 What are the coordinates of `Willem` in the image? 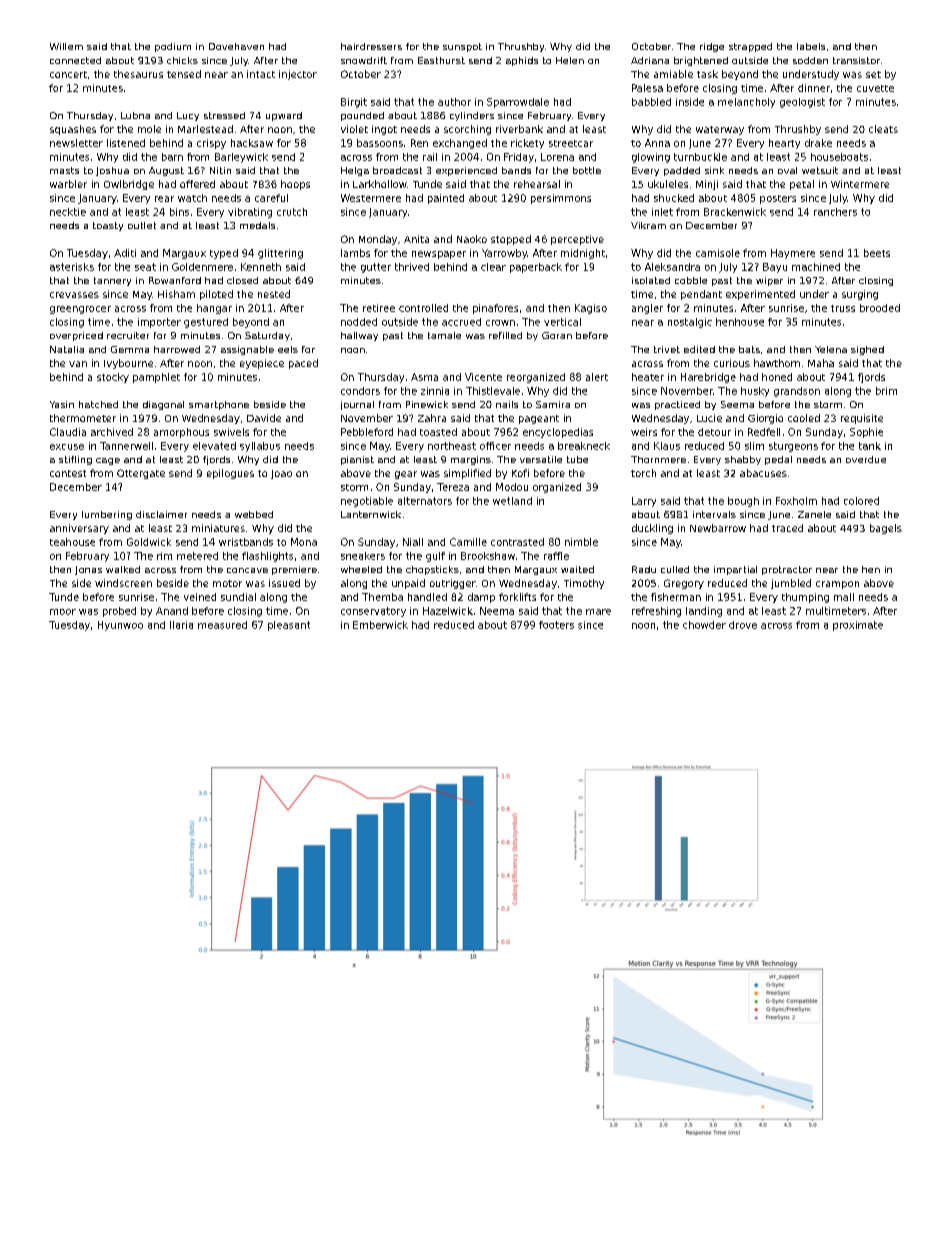 It's located at (66, 46).
